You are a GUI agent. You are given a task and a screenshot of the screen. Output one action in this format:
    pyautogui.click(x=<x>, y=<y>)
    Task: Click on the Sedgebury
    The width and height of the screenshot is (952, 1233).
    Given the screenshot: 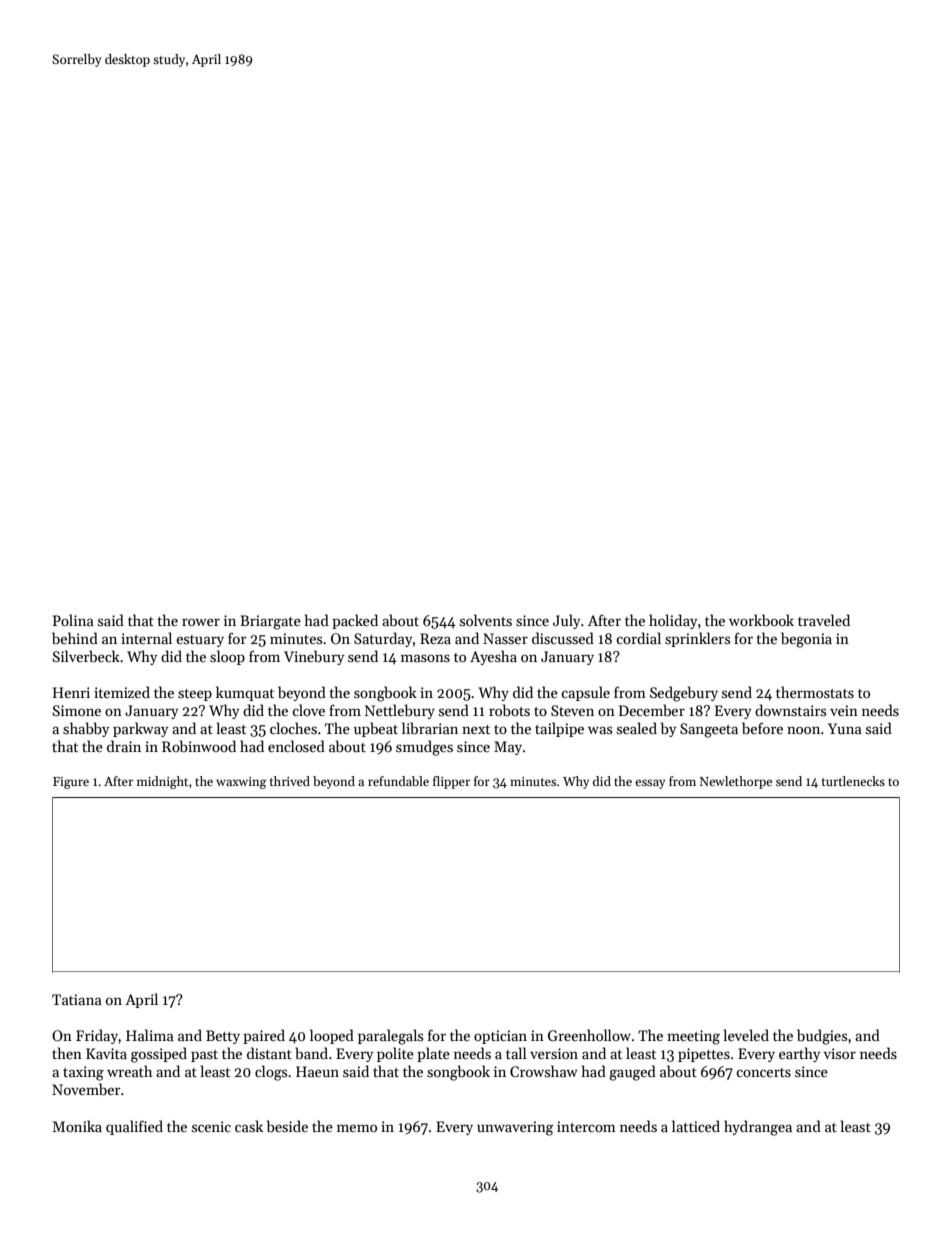 What is the action you would take?
    pyautogui.click(x=684, y=694)
